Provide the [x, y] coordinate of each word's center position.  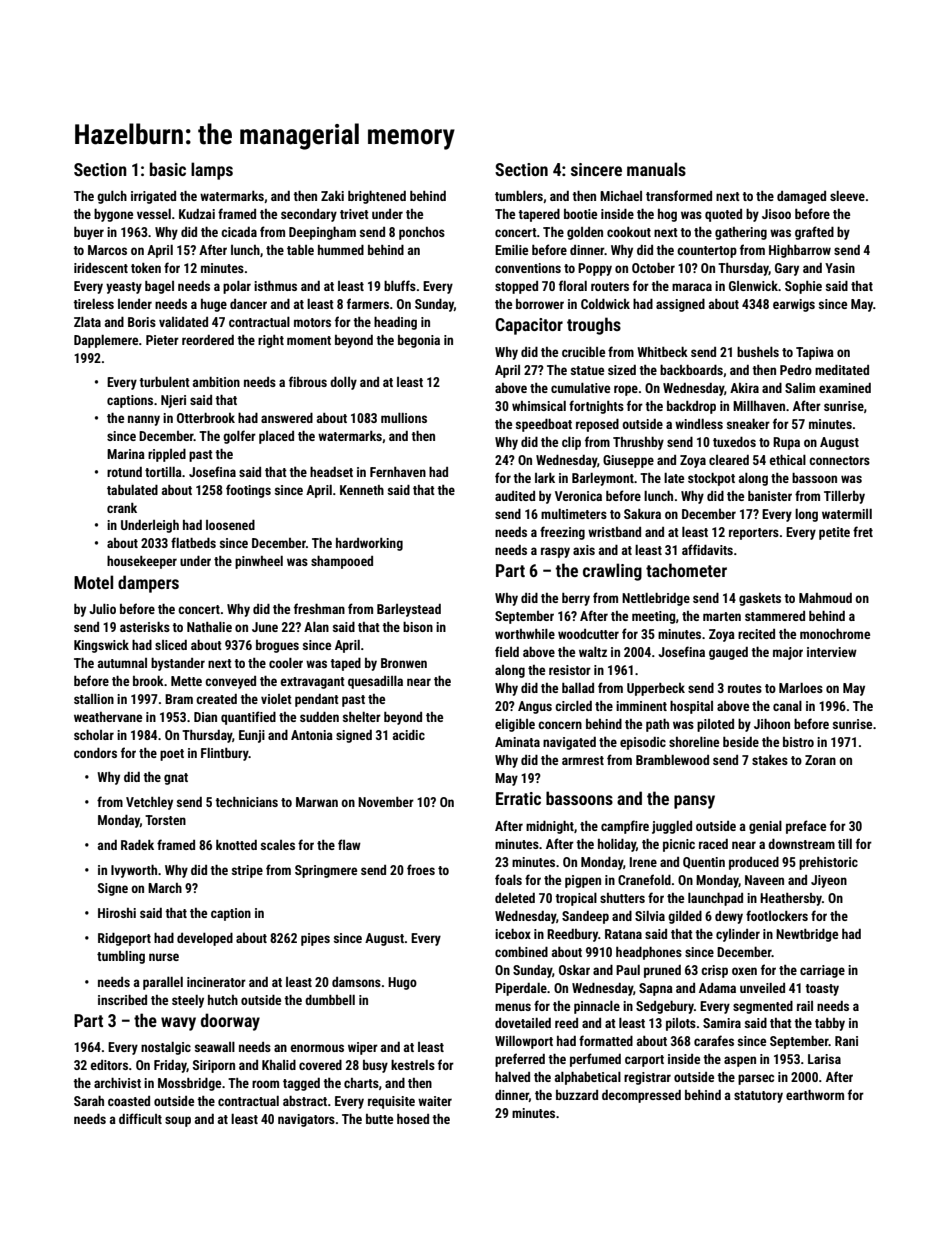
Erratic [518, 798]
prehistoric [828, 863]
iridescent [101, 268]
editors [109, 1065]
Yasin [840, 268]
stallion [94, 699]
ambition [216, 382]
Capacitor [529, 326]
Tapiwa [815, 353]
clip [571, 443]
